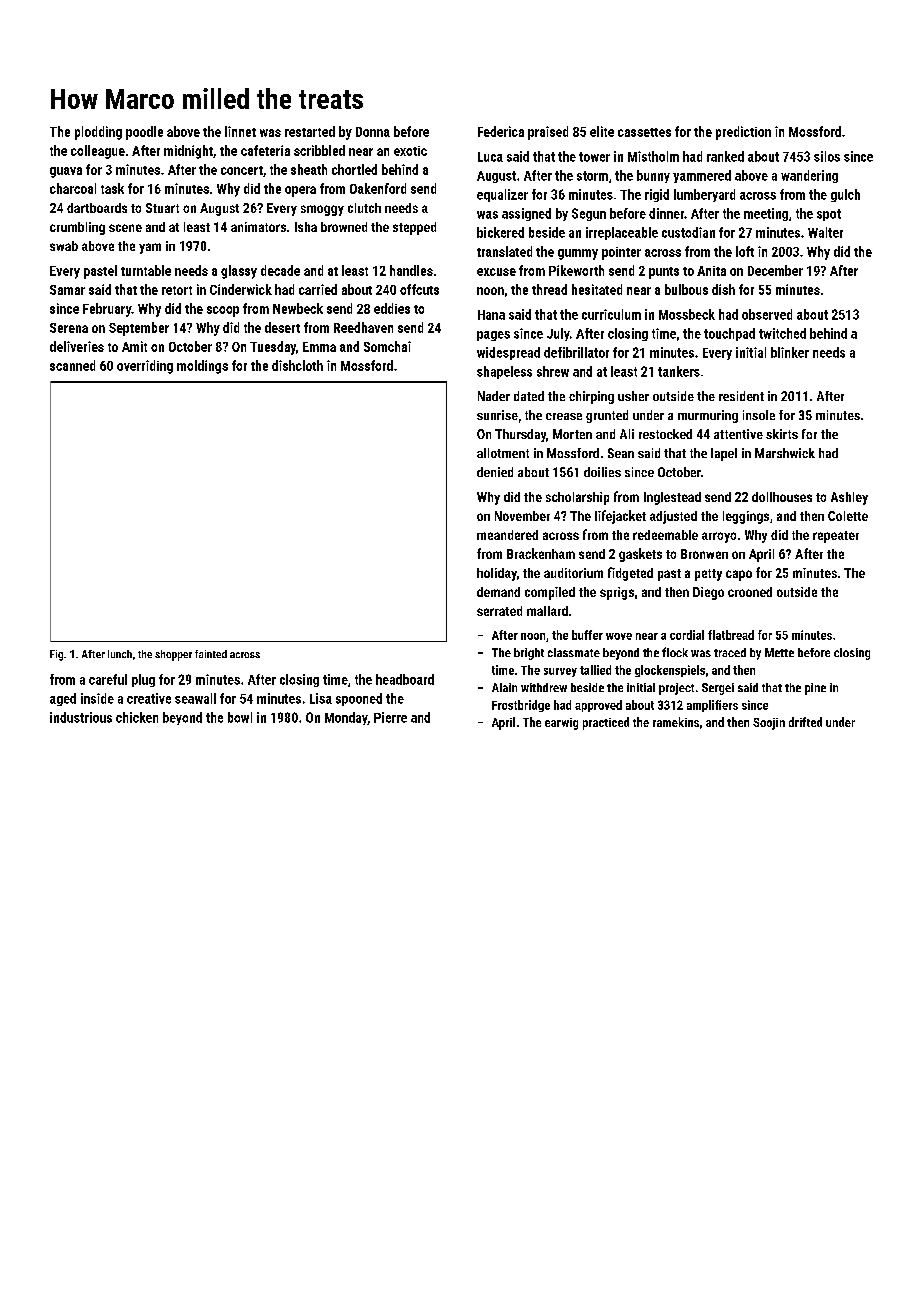 The width and height of the screenshot is (924, 1308). Describe the element at coordinates (387, 346) in the screenshot. I see `Somchai` at that location.
